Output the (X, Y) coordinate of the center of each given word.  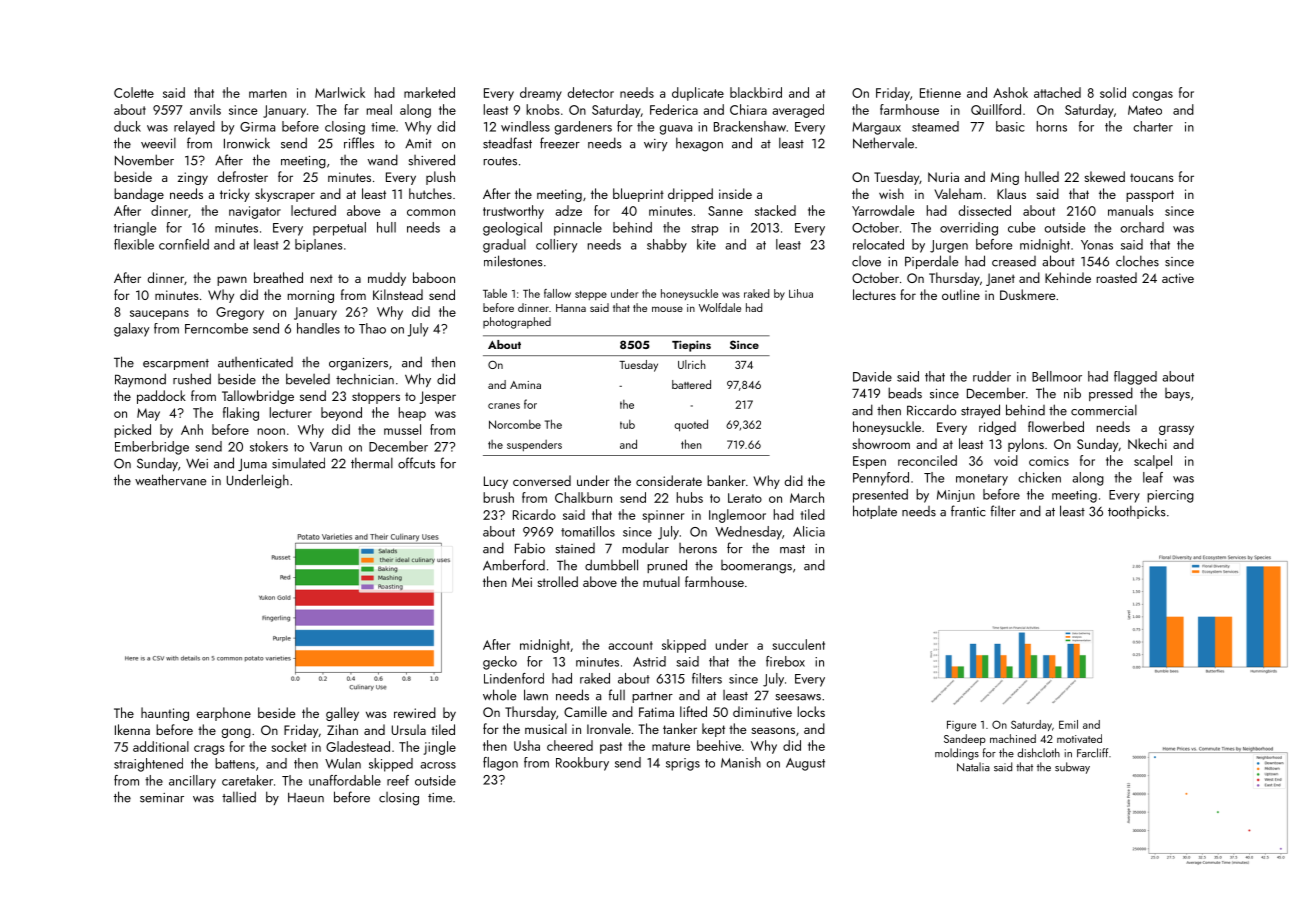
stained (575, 548)
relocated (878, 244)
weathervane (170, 480)
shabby (667, 246)
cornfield (184, 244)
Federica (674, 109)
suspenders (534, 445)
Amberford (514, 565)
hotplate (875, 512)
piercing (1170, 496)
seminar (162, 798)
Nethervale (883, 143)
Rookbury (582, 764)
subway (1072, 768)
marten (268, 93)
